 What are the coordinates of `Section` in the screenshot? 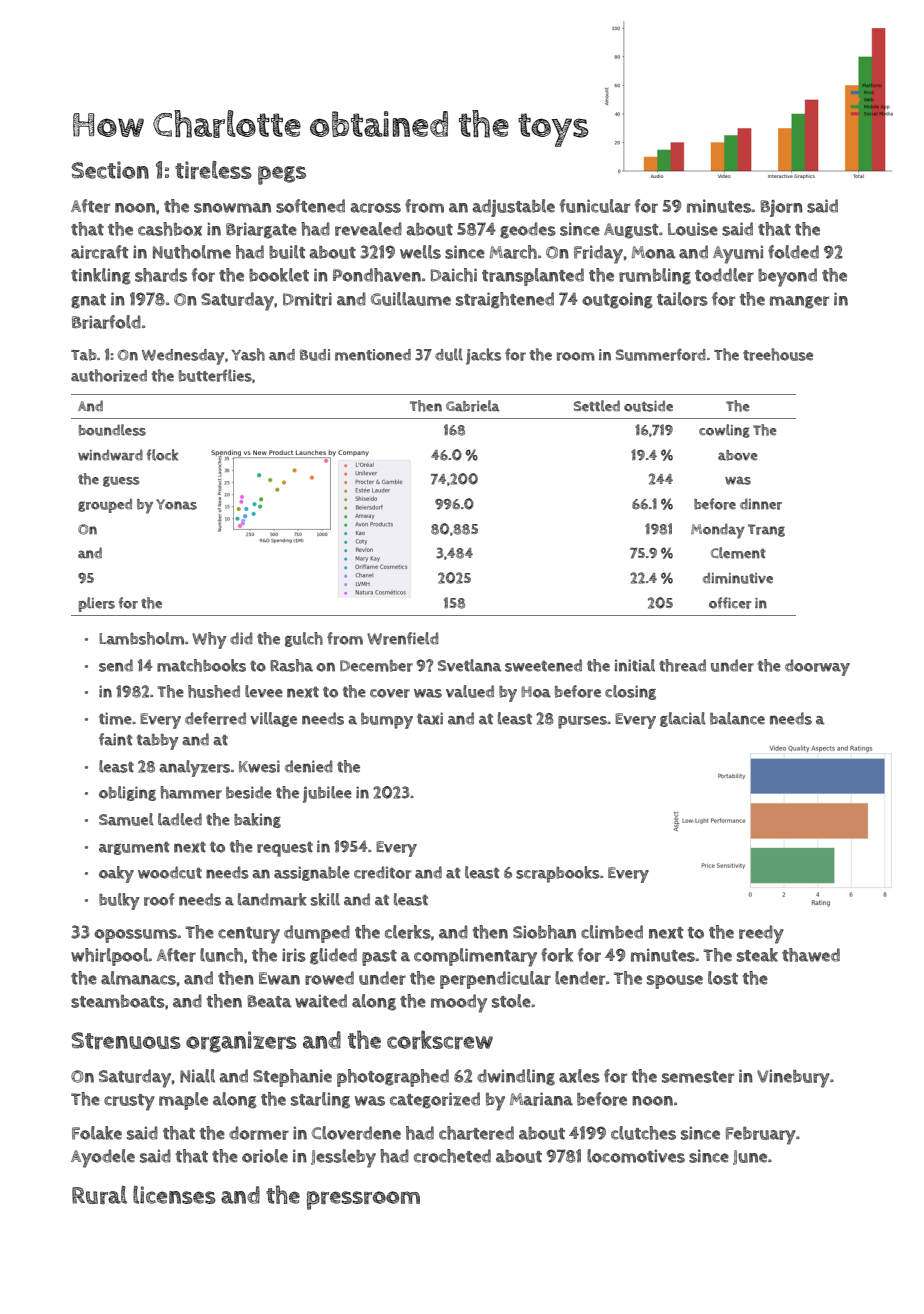 It's located at (110, 170).
